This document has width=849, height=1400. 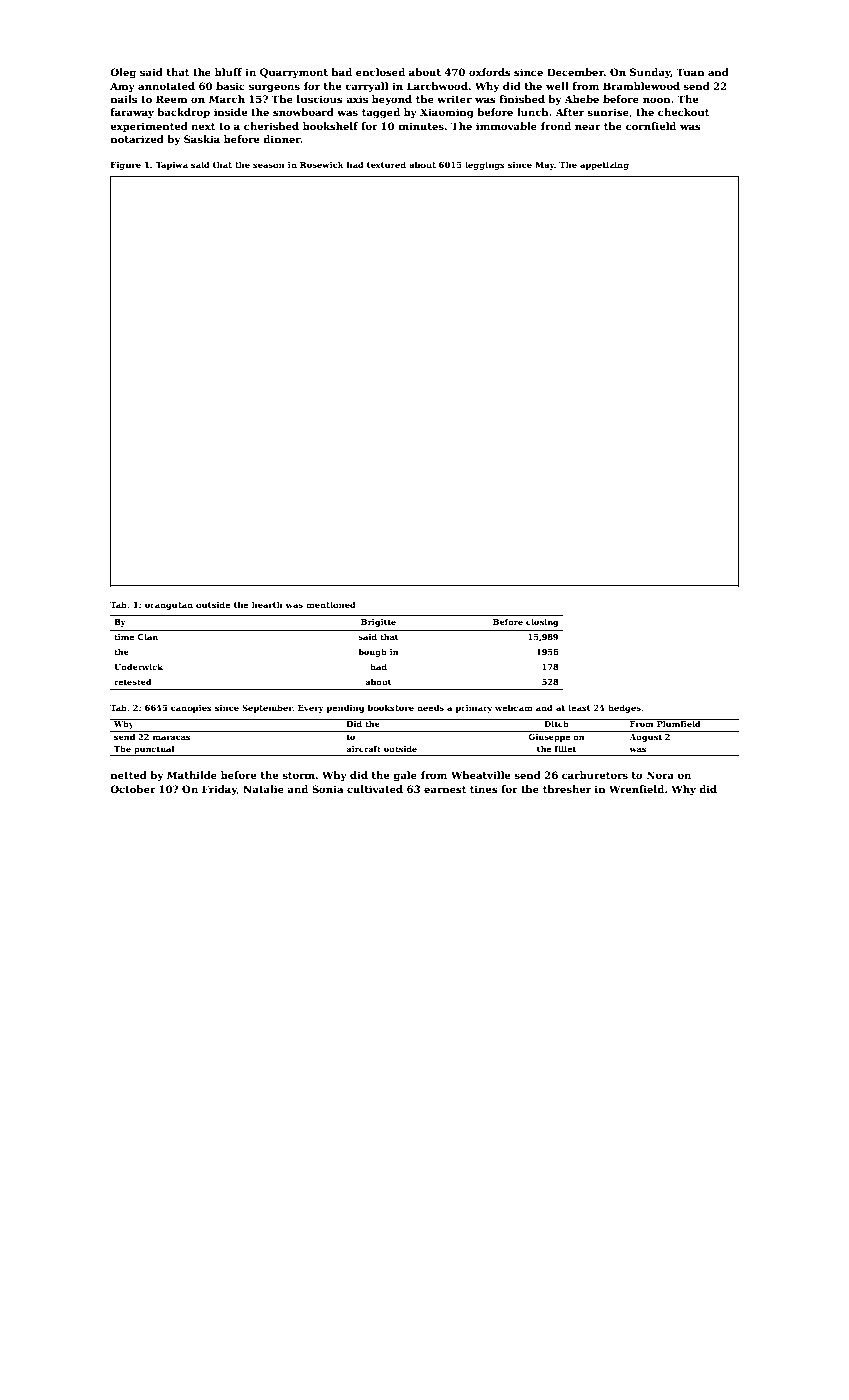 What do you see at coordinates (545, 166) in the document?
I see `May` at bounding box center [545, 166].
